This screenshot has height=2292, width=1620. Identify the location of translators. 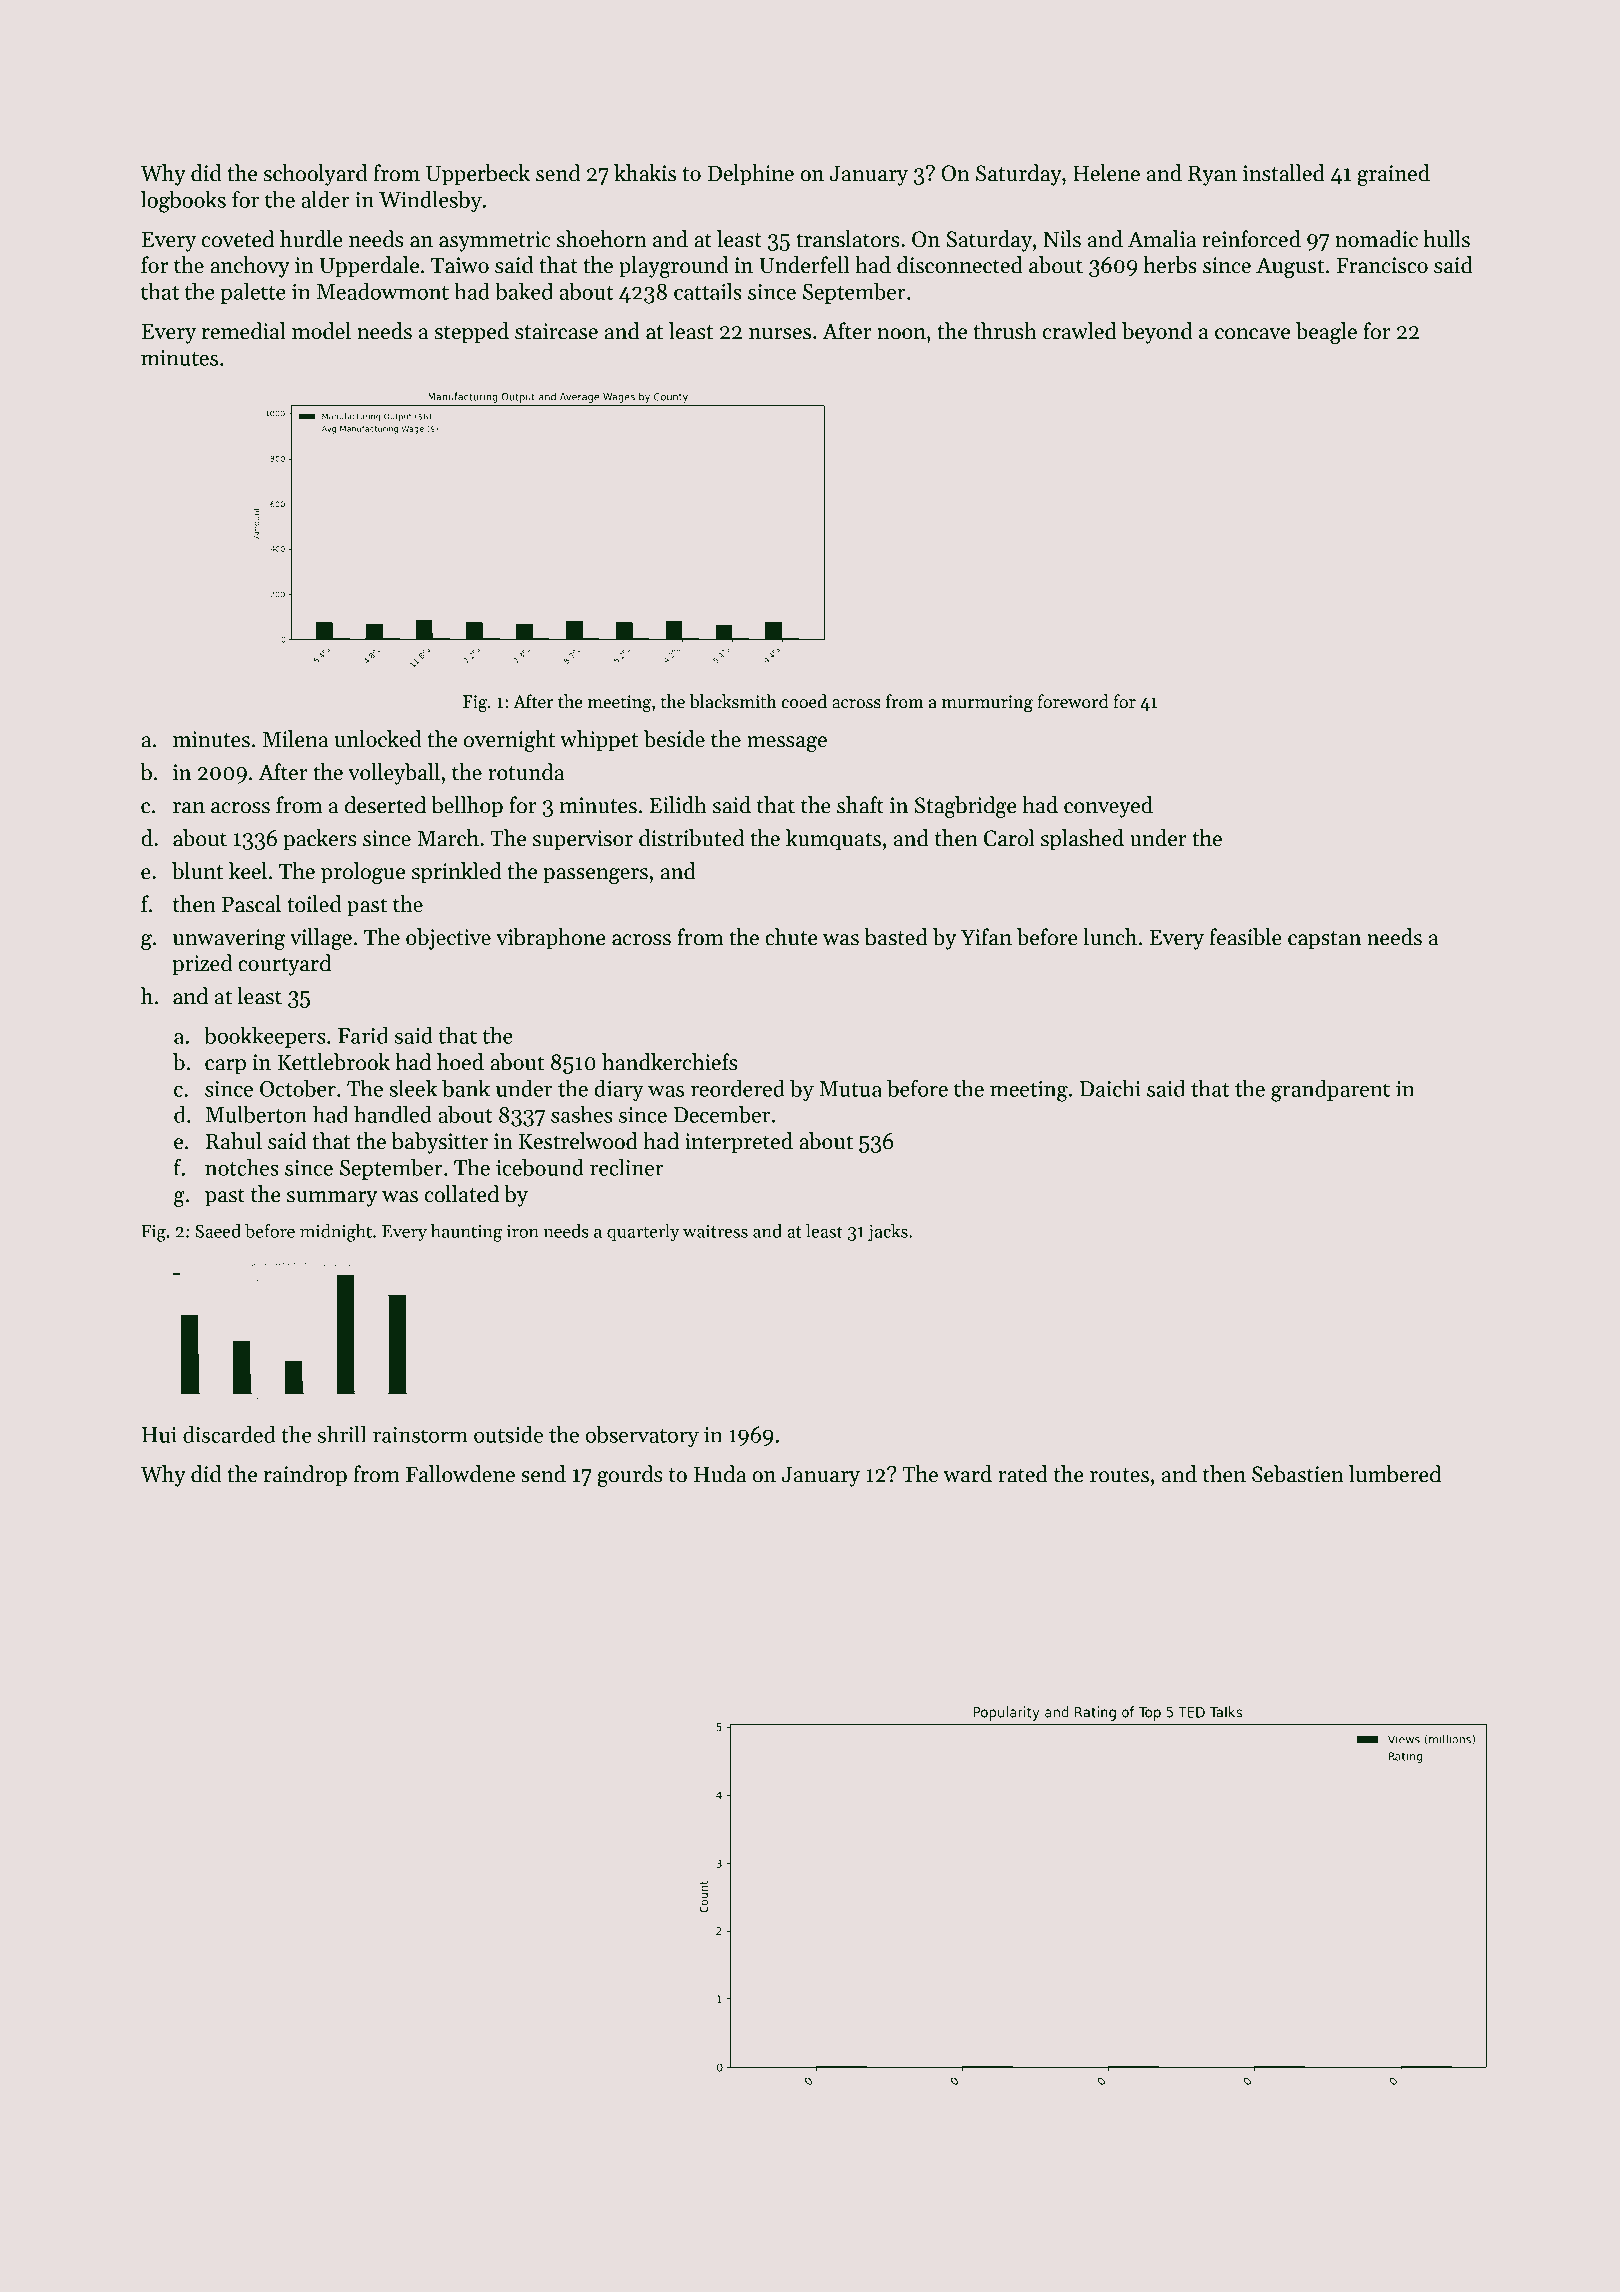
(848, 239).
